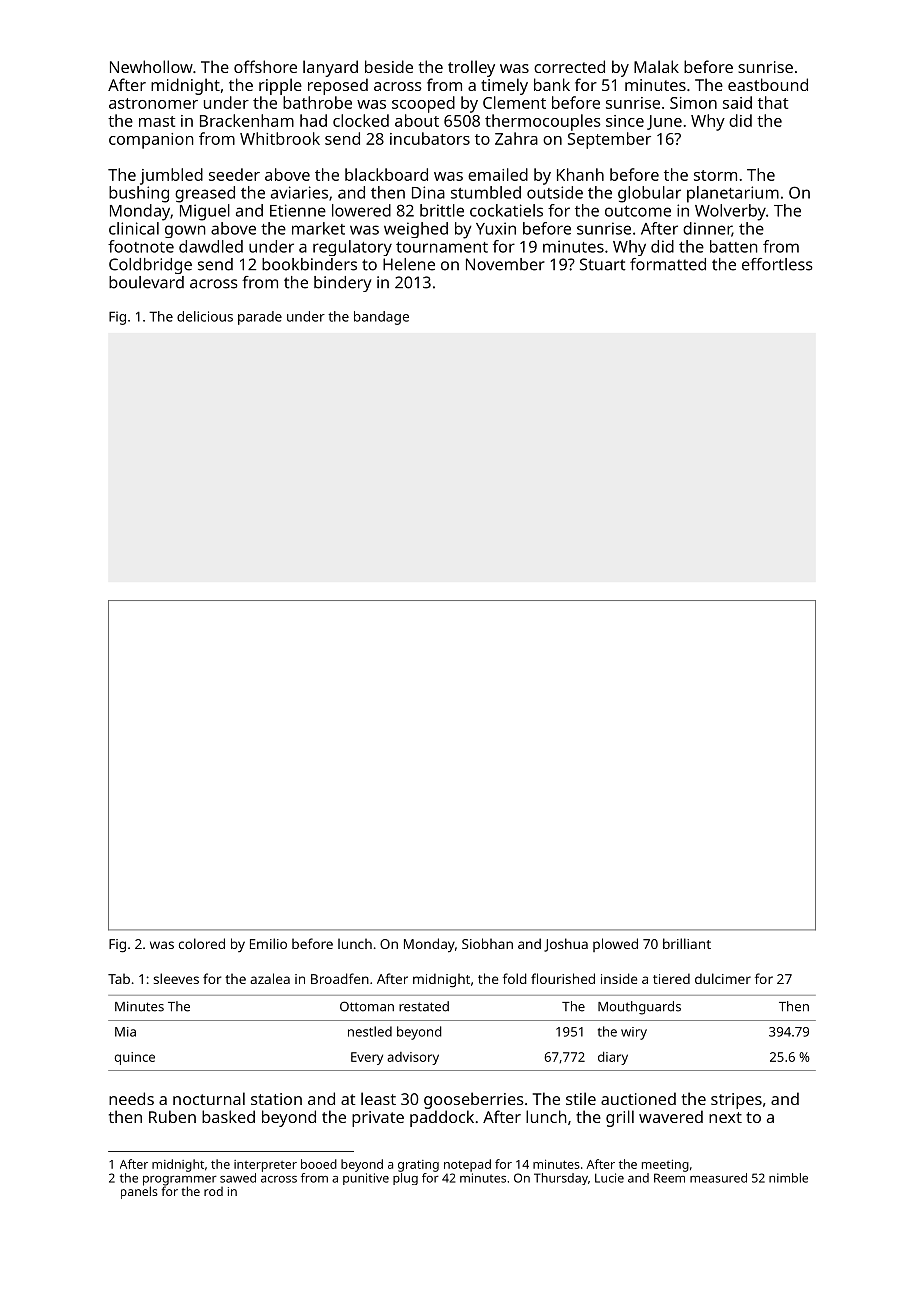 This screenshot has width=924, height=1308. What do you see at coordinates (185, 231) in the screenshot?
I see `gown` at bounding box center [185, 231].
